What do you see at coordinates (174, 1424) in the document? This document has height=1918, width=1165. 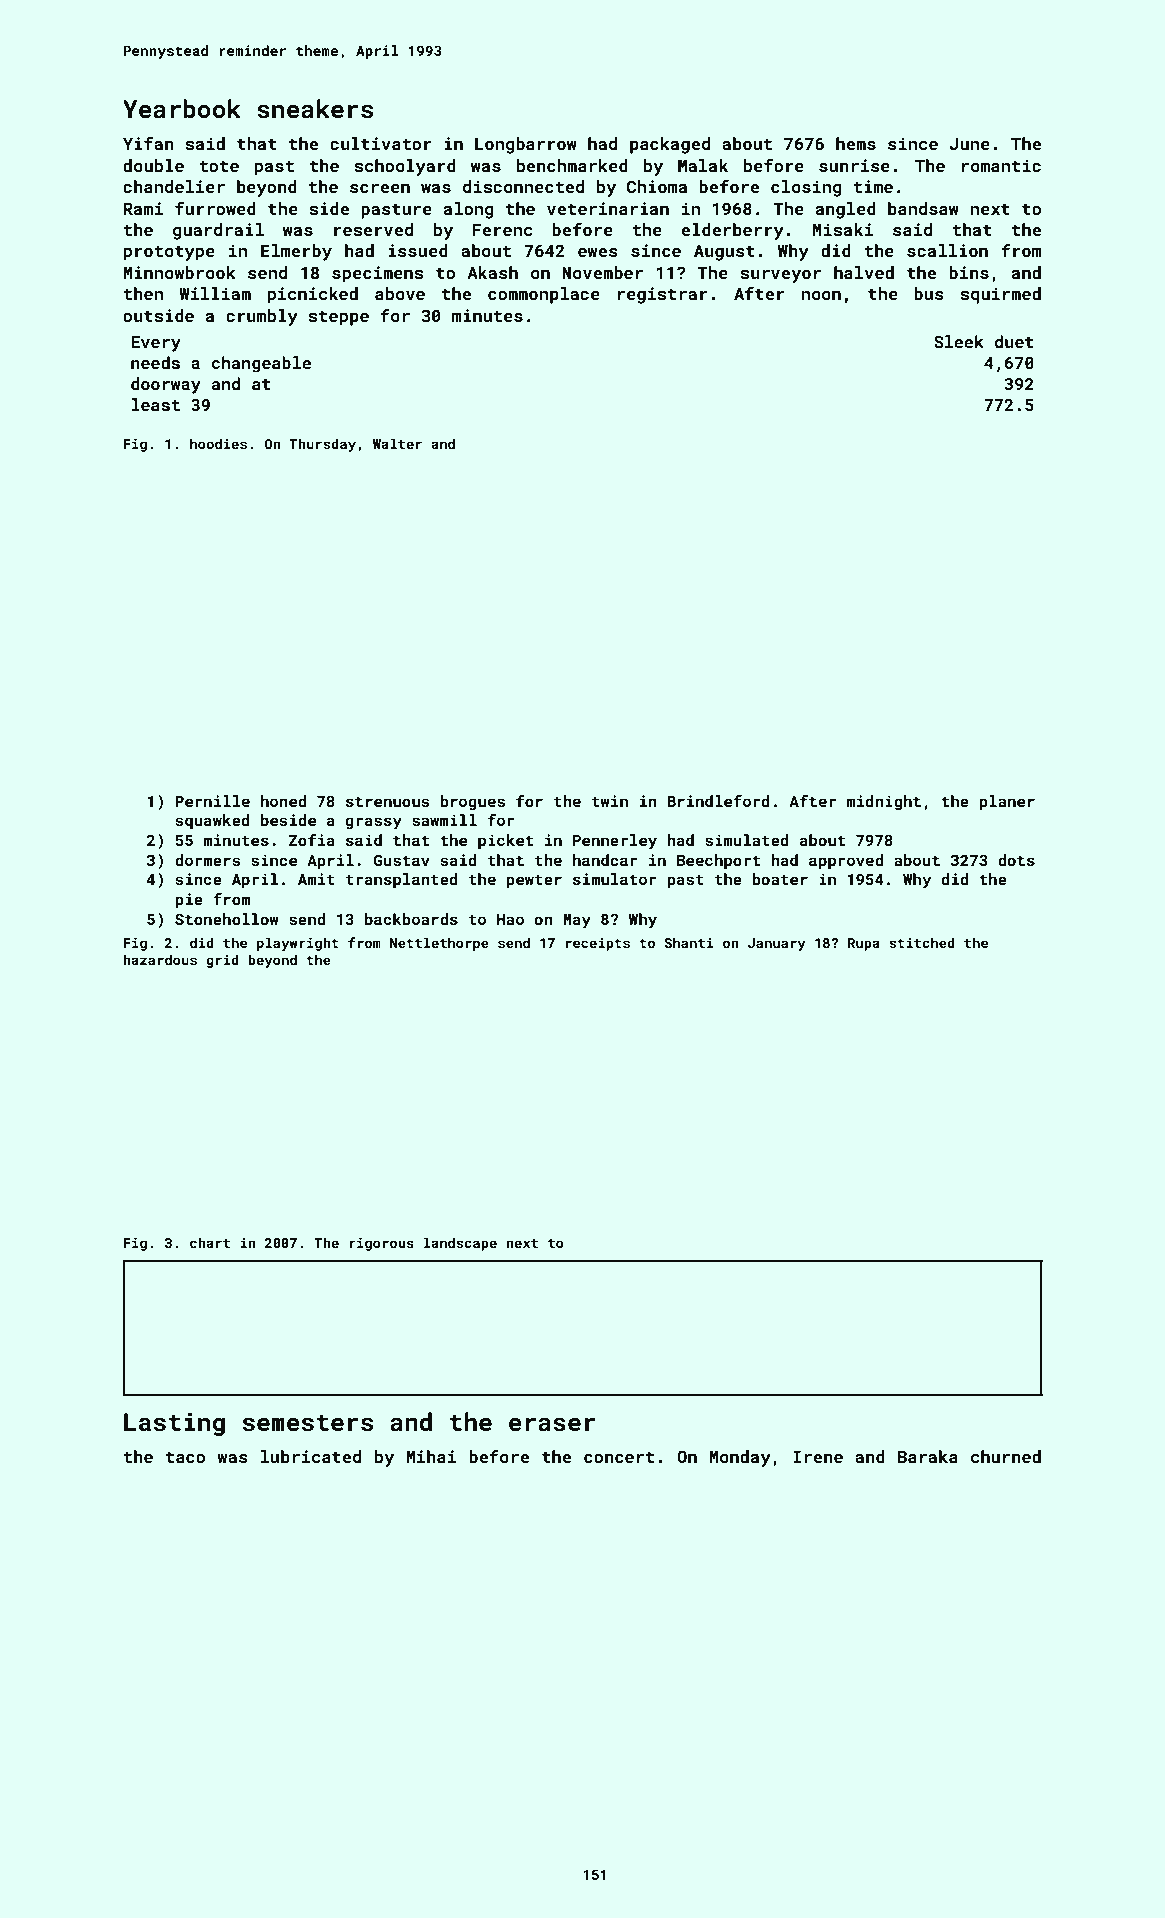 I see `Lasting` at bounding box center [174, 1424].
